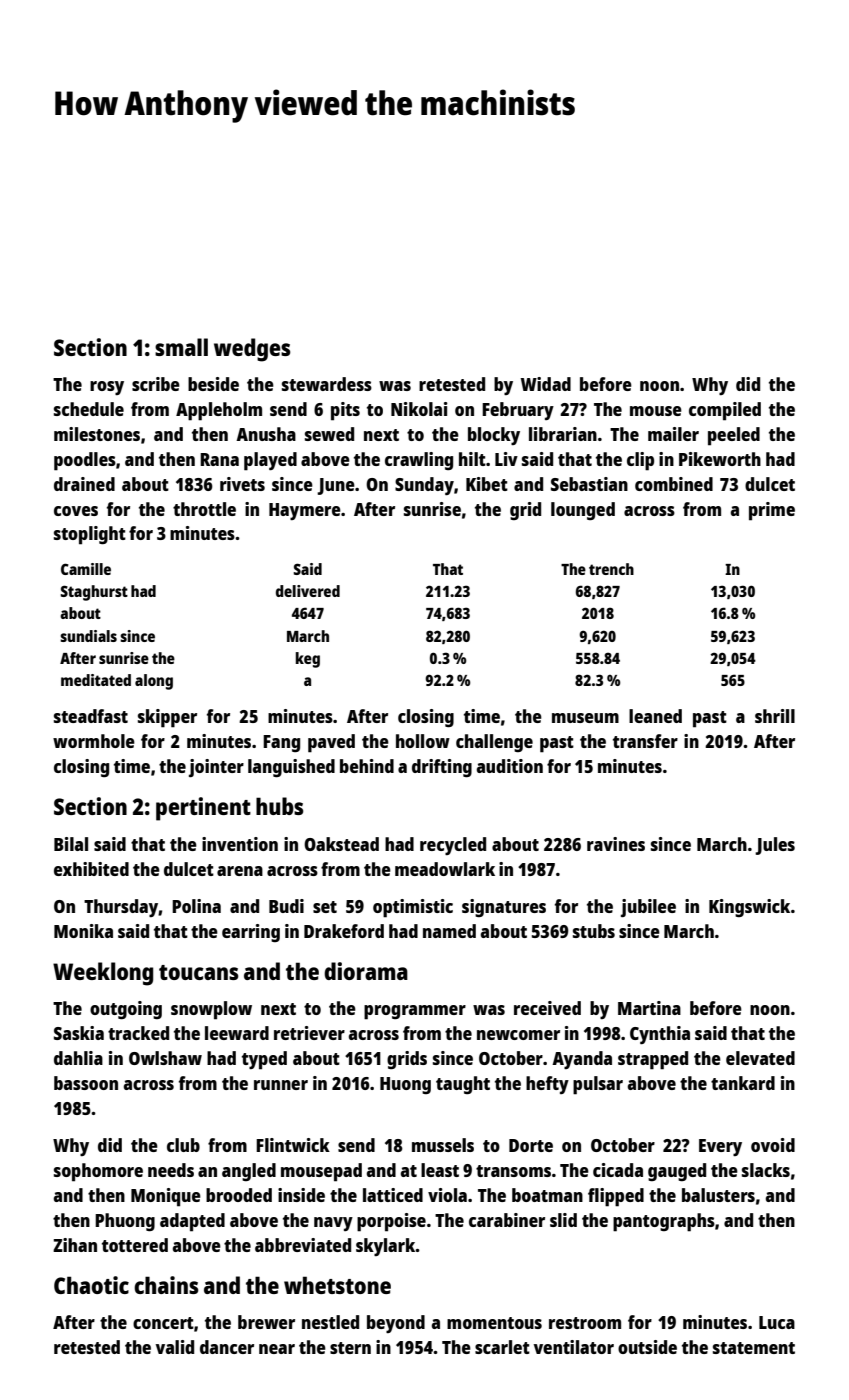 This page has height=1400, width=849. I want to click on Staghurst, so click(94, 593).
